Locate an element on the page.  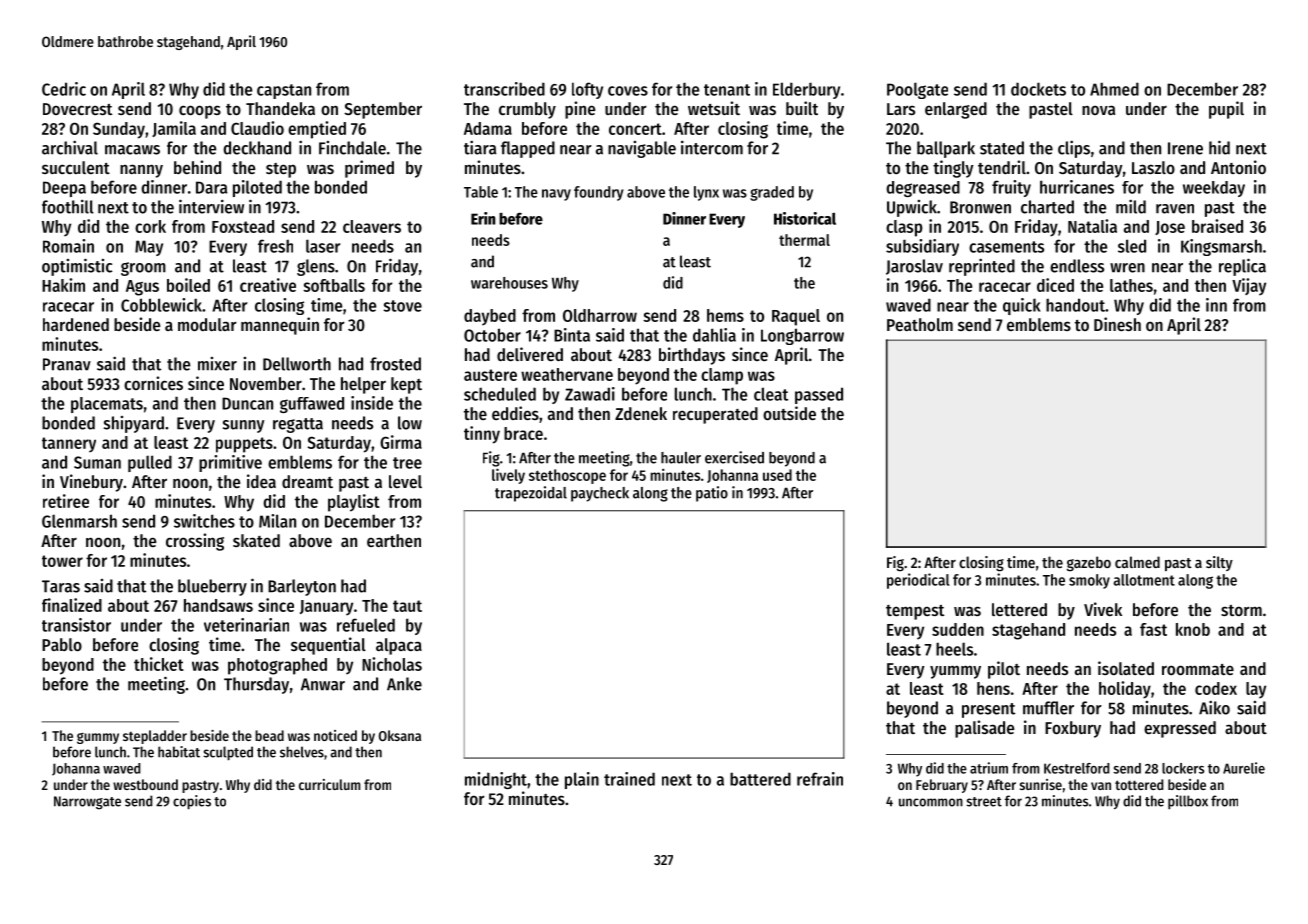
taut is located at coordinates (407, 606).
